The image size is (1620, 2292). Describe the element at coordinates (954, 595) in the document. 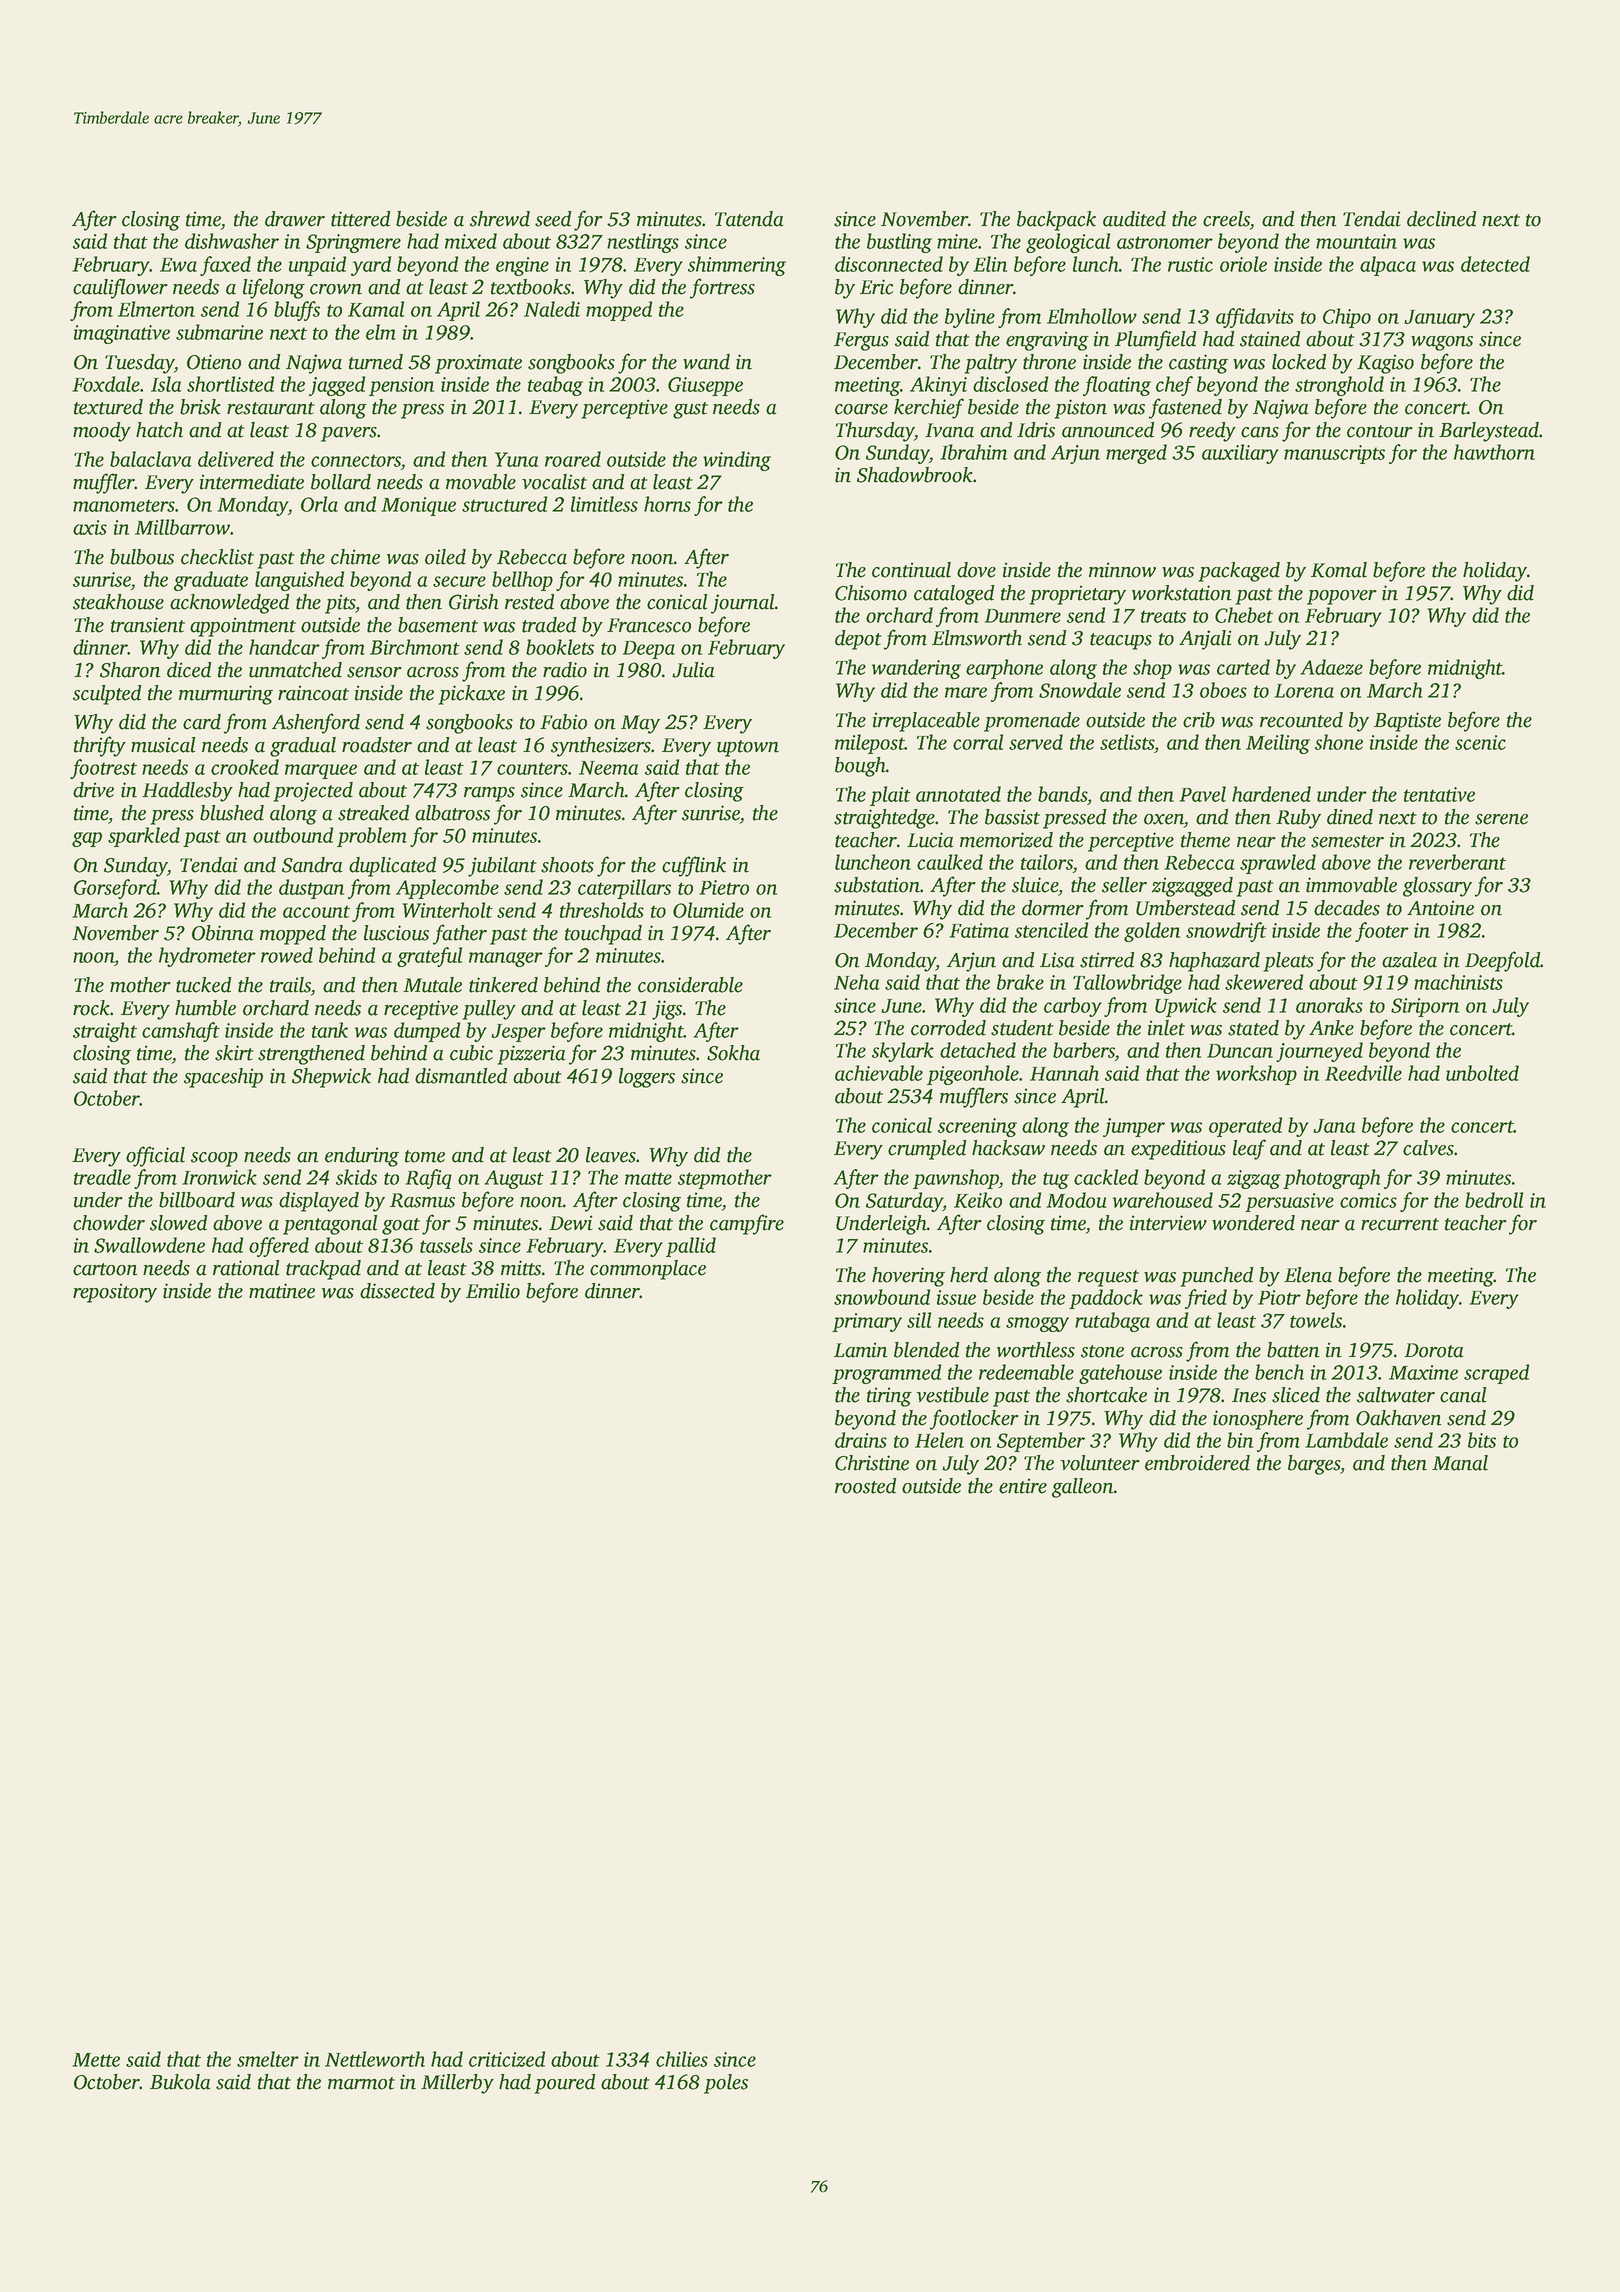

I see `cataloged` at that location.
